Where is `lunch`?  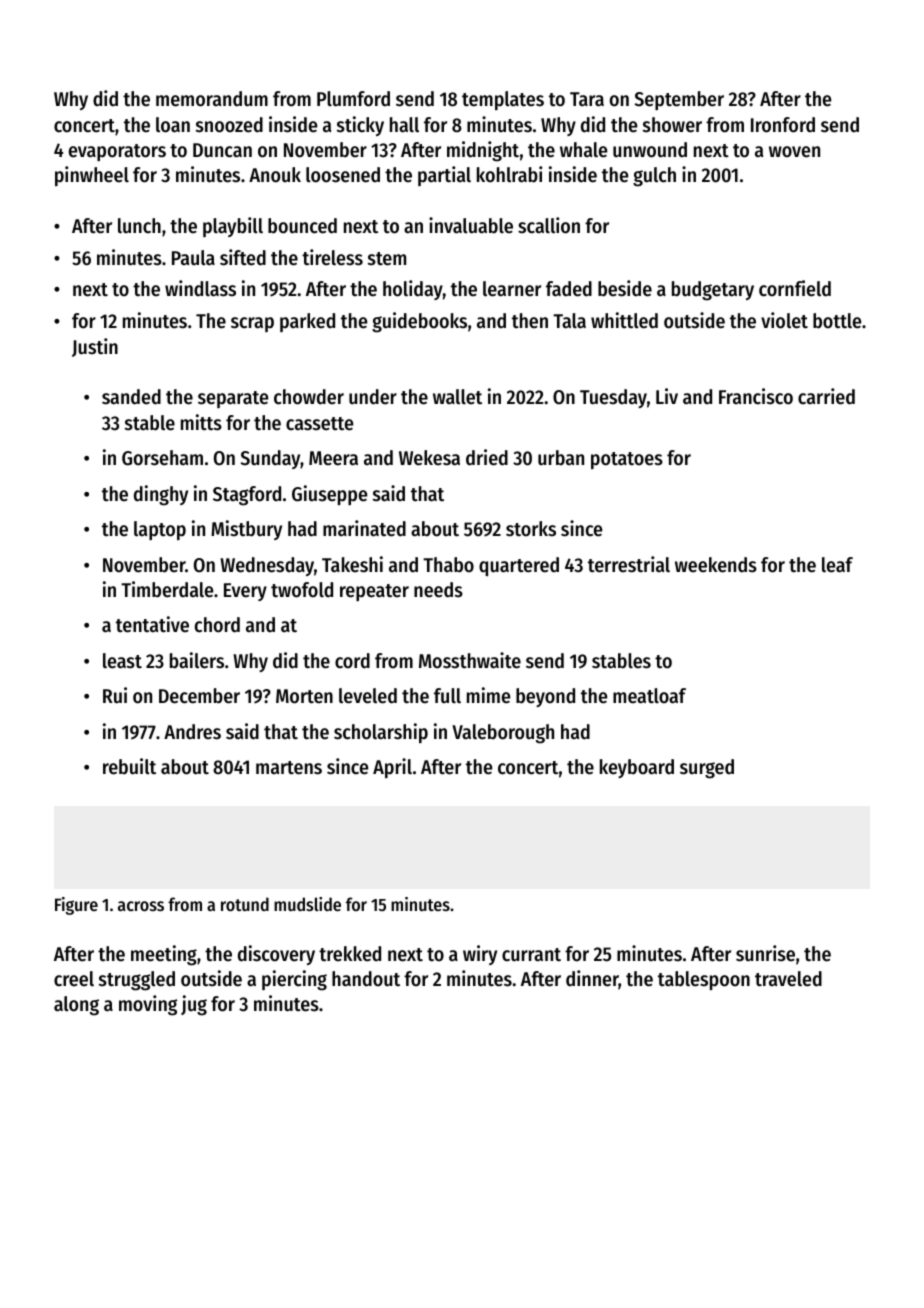 lunch is located at coordinates (139, 226).
